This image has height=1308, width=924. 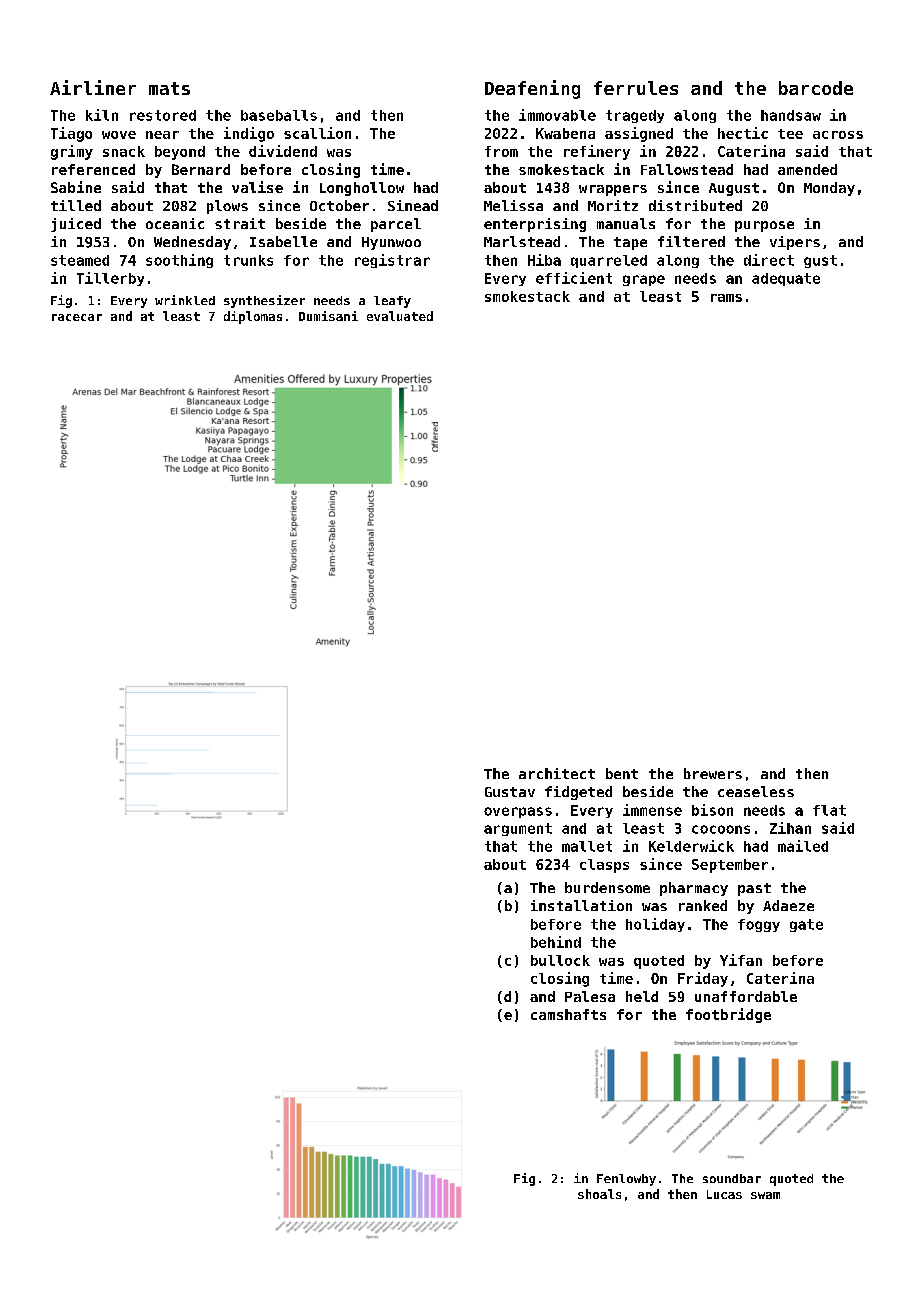 I want to click on brewers, so click(x=713, y=773).
